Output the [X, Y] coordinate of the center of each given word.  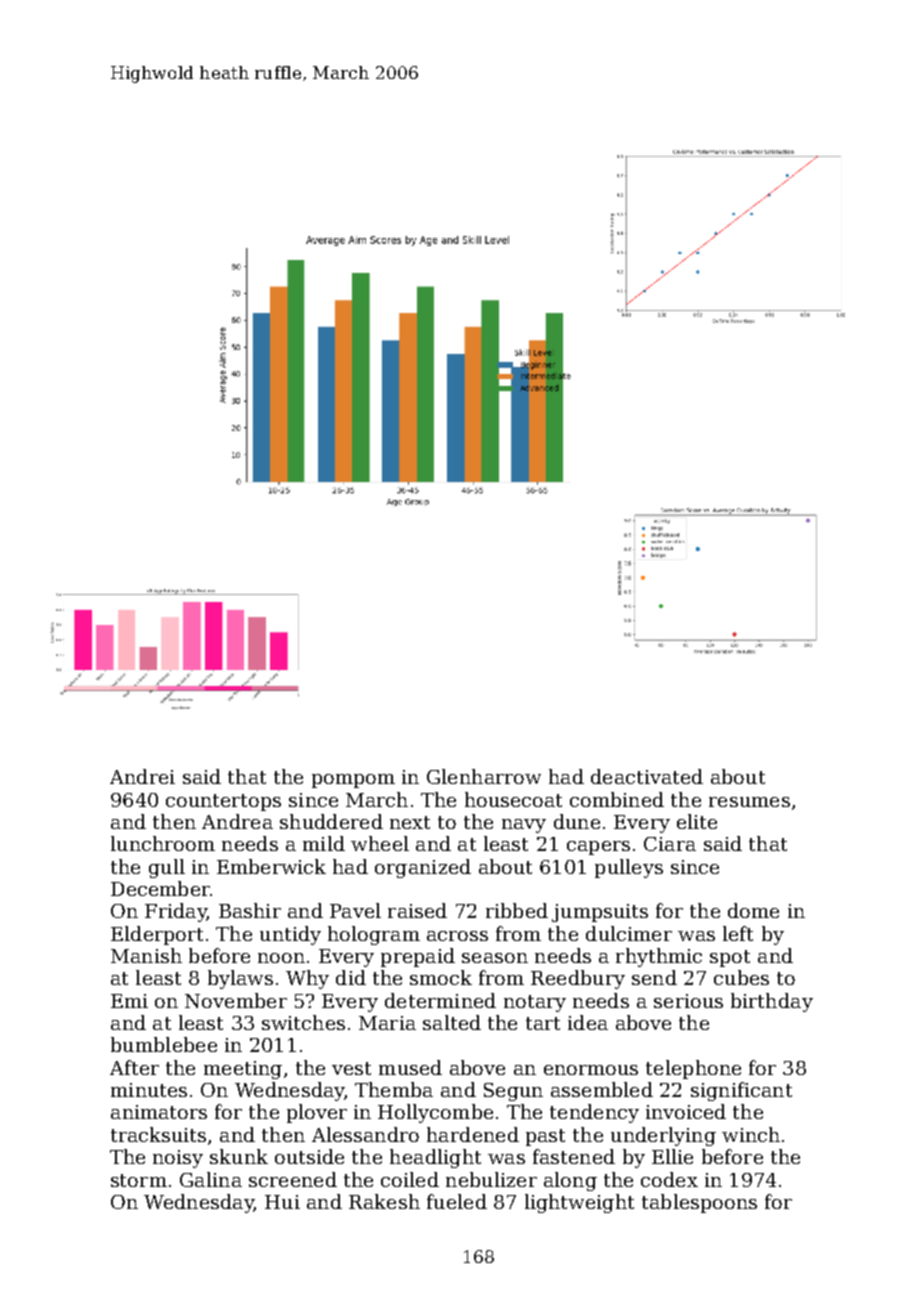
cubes [741, 977]
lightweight [579, 1203]
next [410, 822]
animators [159, 1112]
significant [741, 1091]
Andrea [237, 821]
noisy [178, 1159]
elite [697, 821]
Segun [513, 1092]
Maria [387, 1023]
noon [281, 958]
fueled [457, 1201]
